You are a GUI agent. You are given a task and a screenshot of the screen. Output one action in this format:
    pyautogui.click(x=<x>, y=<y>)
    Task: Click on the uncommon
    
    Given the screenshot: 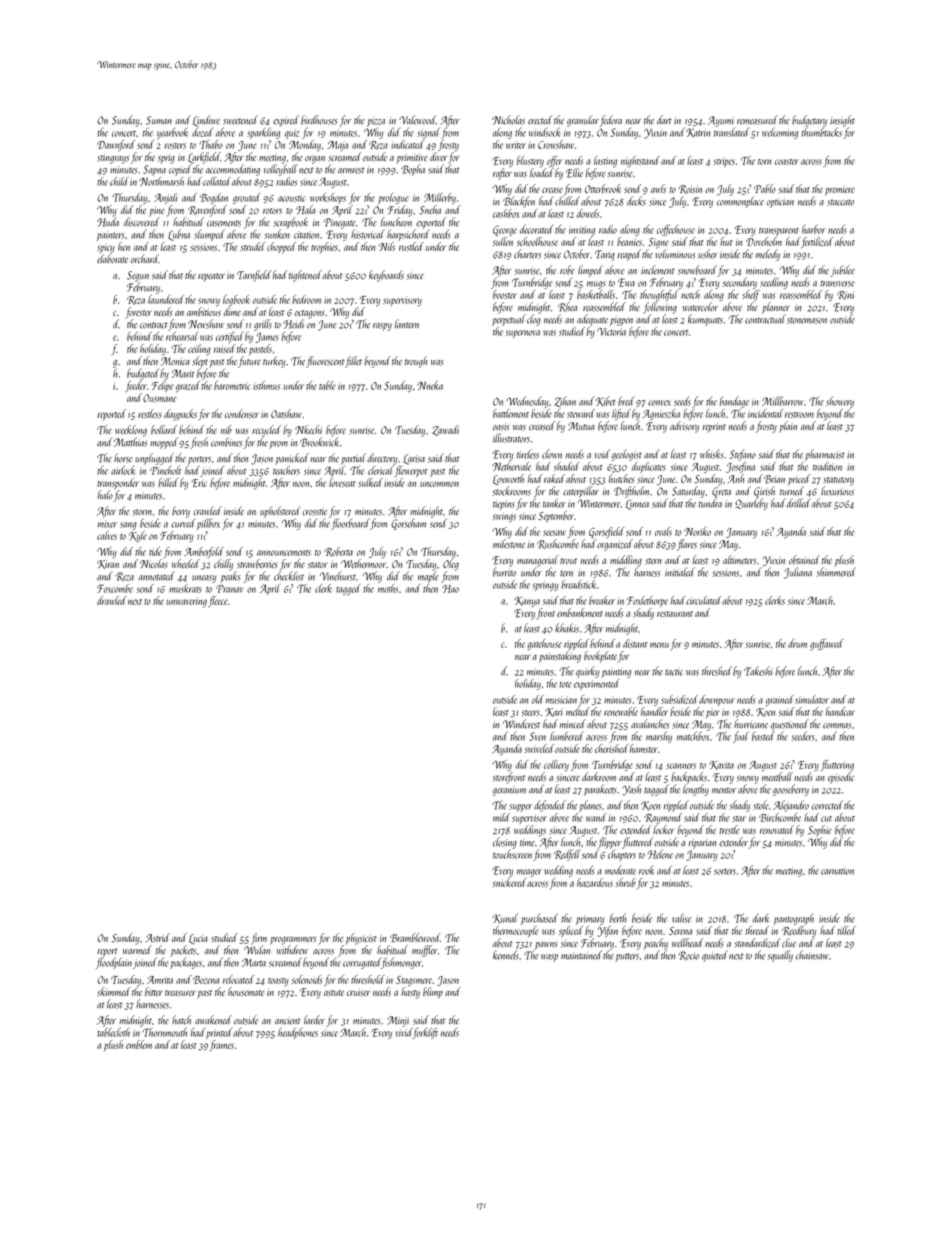 What is the action you would take?
    pyautogui.click(x=439, y=484)
